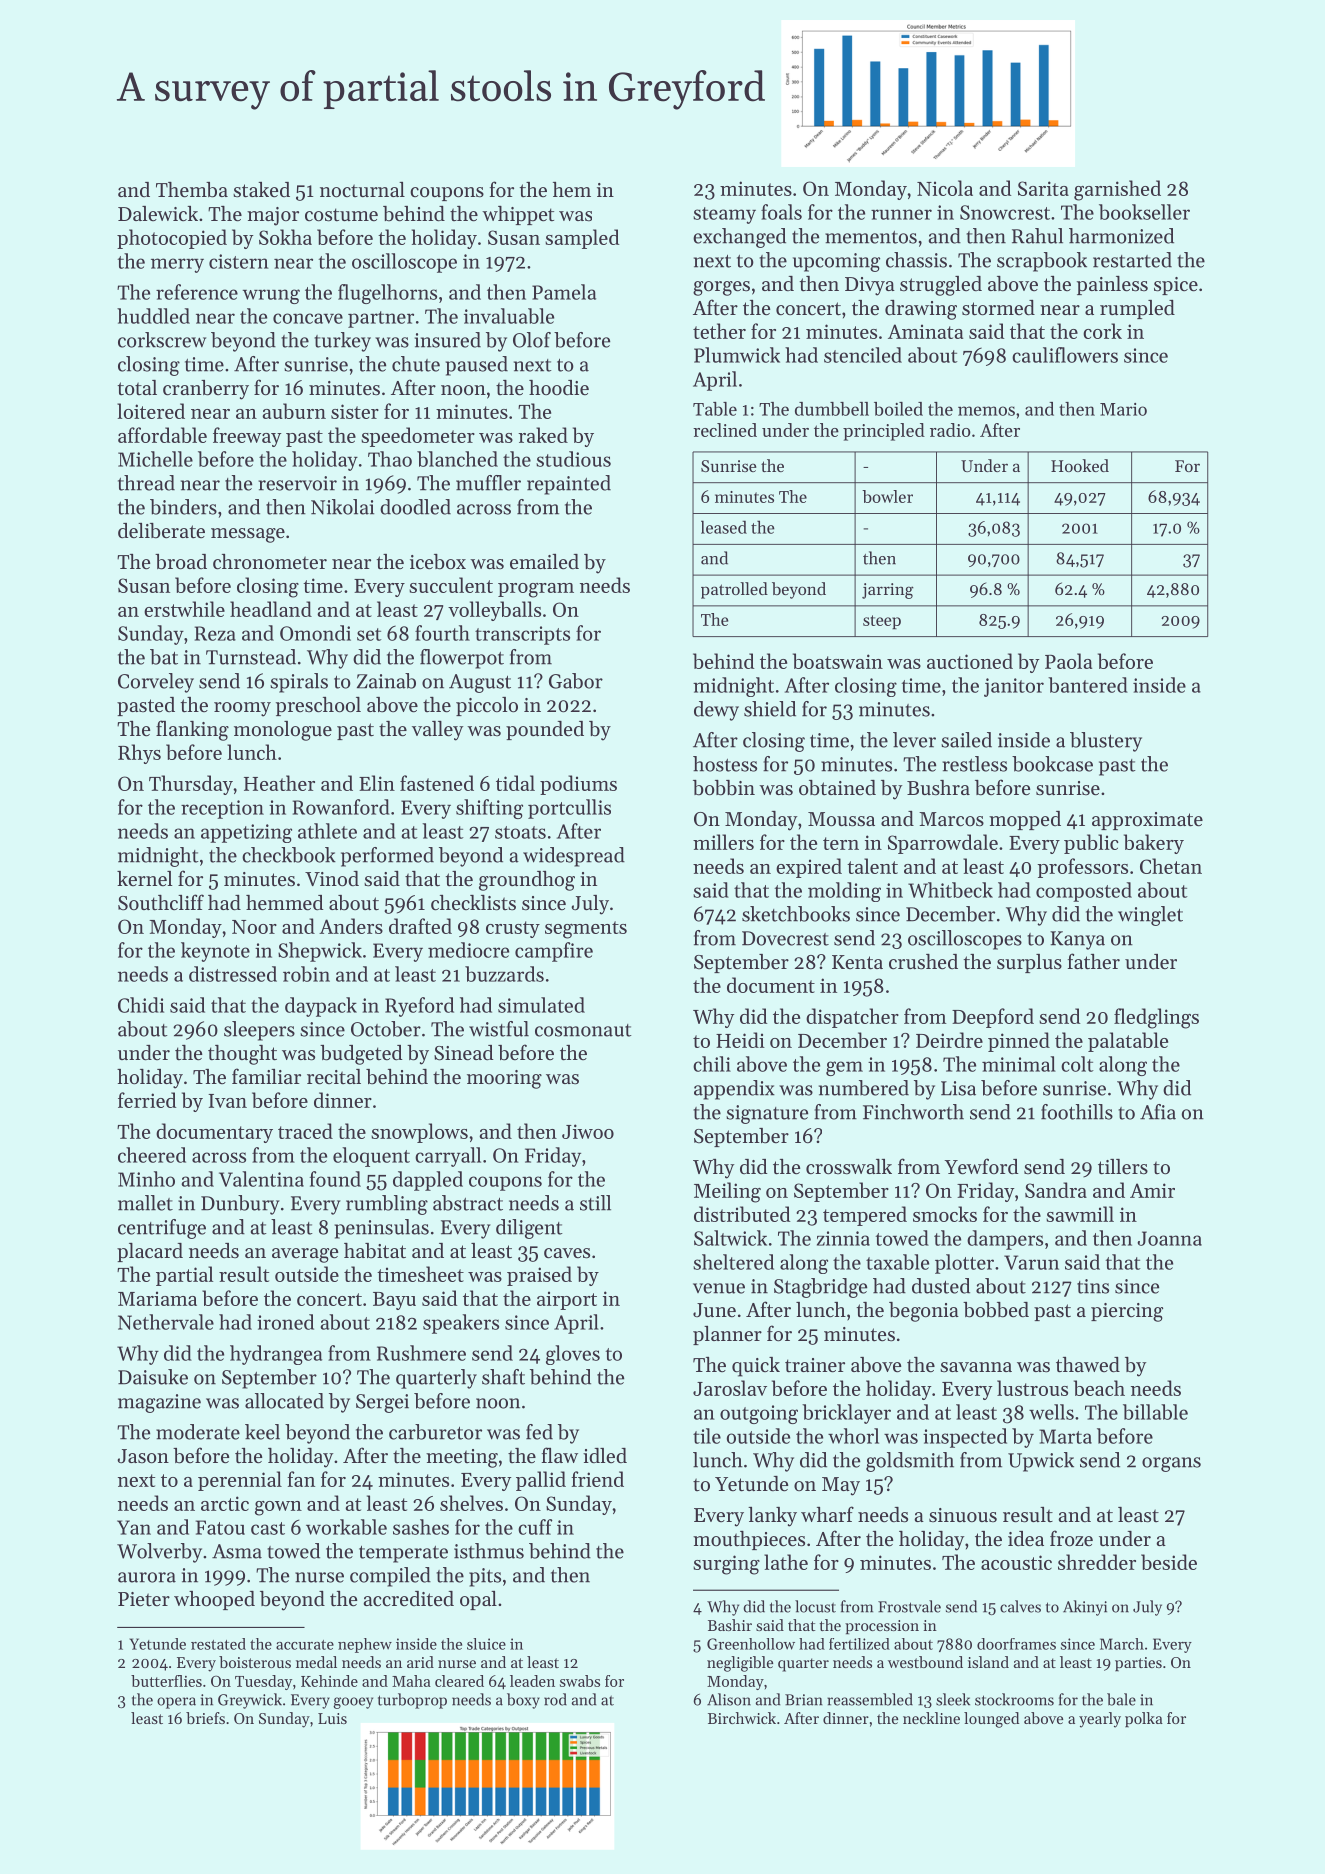  I want to click on approximate, so click(1147, 821).
